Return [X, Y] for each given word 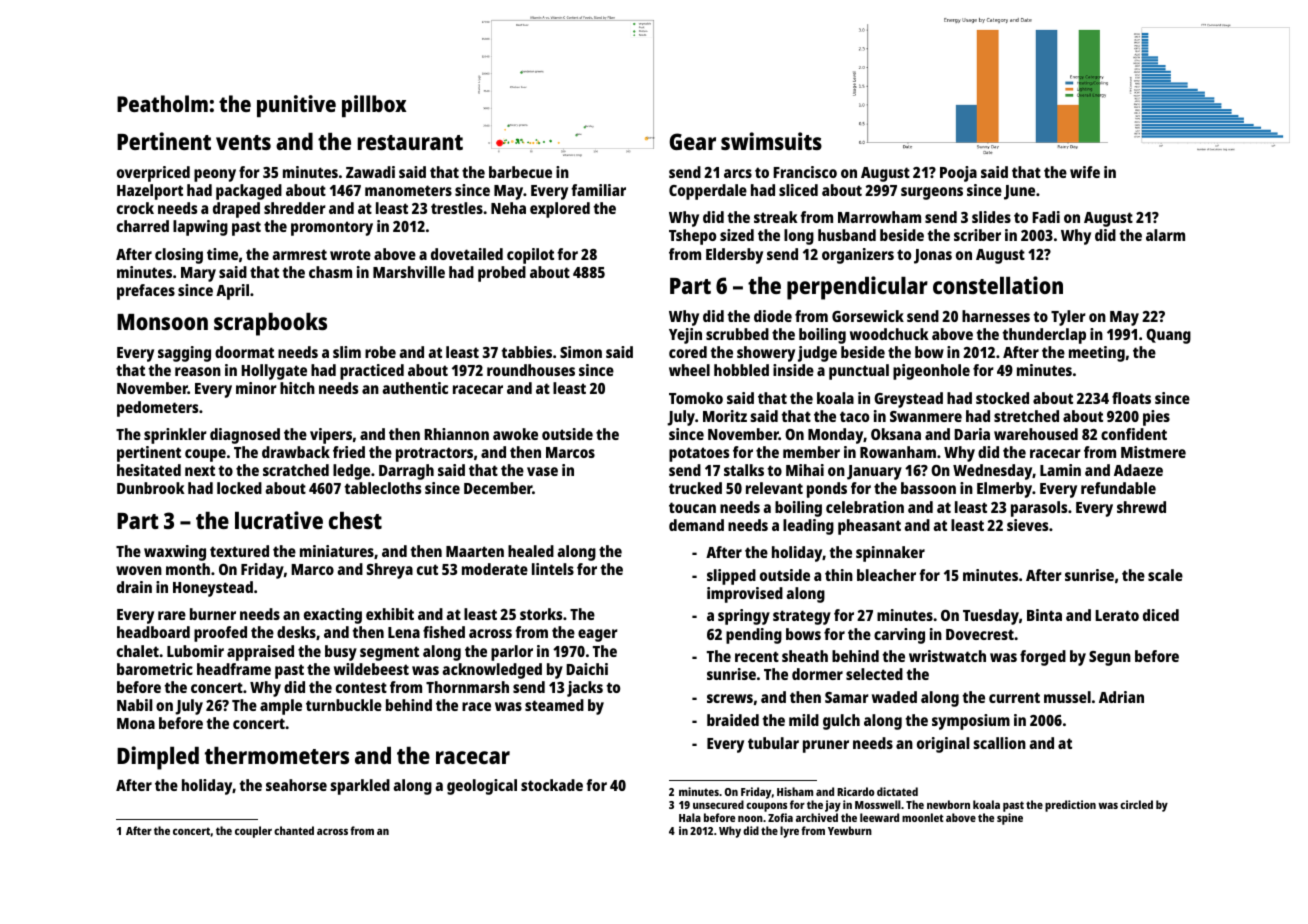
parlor [512, 653]
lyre [789, 832]
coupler [253, 832]
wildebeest [371, 669]
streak [776, 217]
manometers [408, 190]
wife [1085, 172]
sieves [1027, 525]
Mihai [805, 470]
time [222, 254]
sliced [798, 190]
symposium [971, 722]
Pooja [958, 174]
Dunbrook [151, 488]
